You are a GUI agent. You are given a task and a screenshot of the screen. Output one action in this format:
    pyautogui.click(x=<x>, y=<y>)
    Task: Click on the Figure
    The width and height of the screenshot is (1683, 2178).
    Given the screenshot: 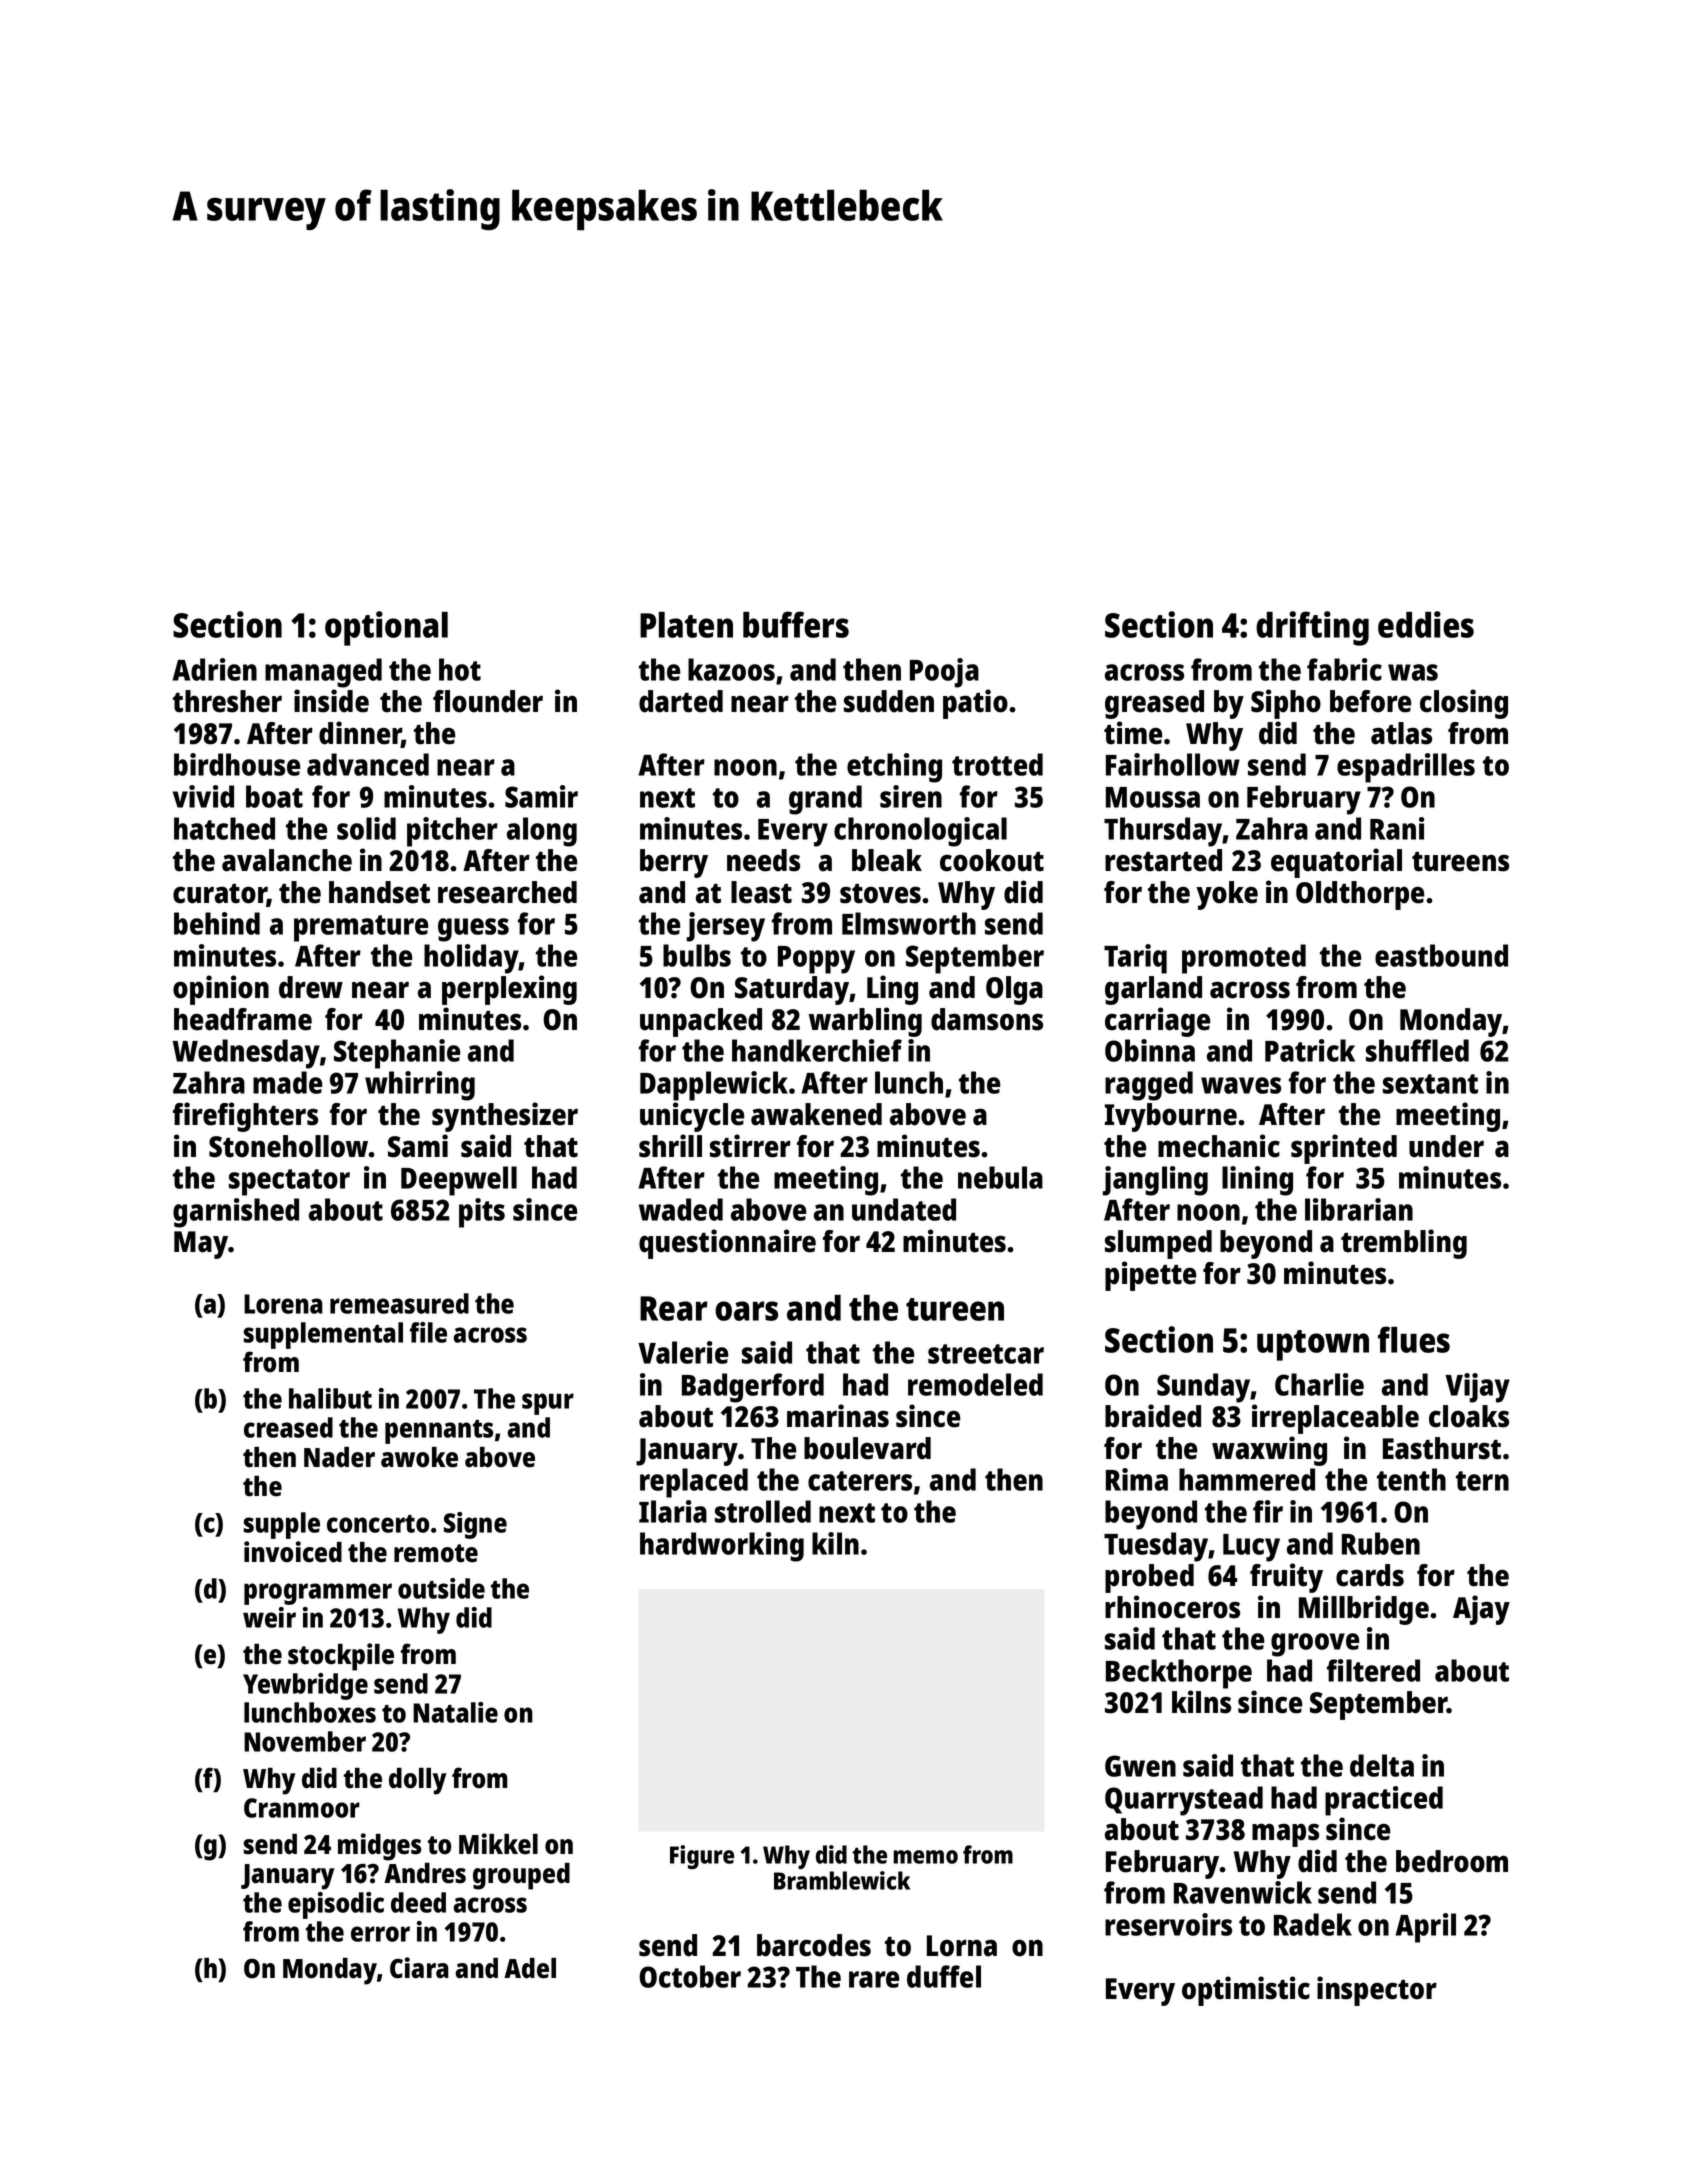 What is the action you would take?
    pyautogui.click(x=702, y=1857)
